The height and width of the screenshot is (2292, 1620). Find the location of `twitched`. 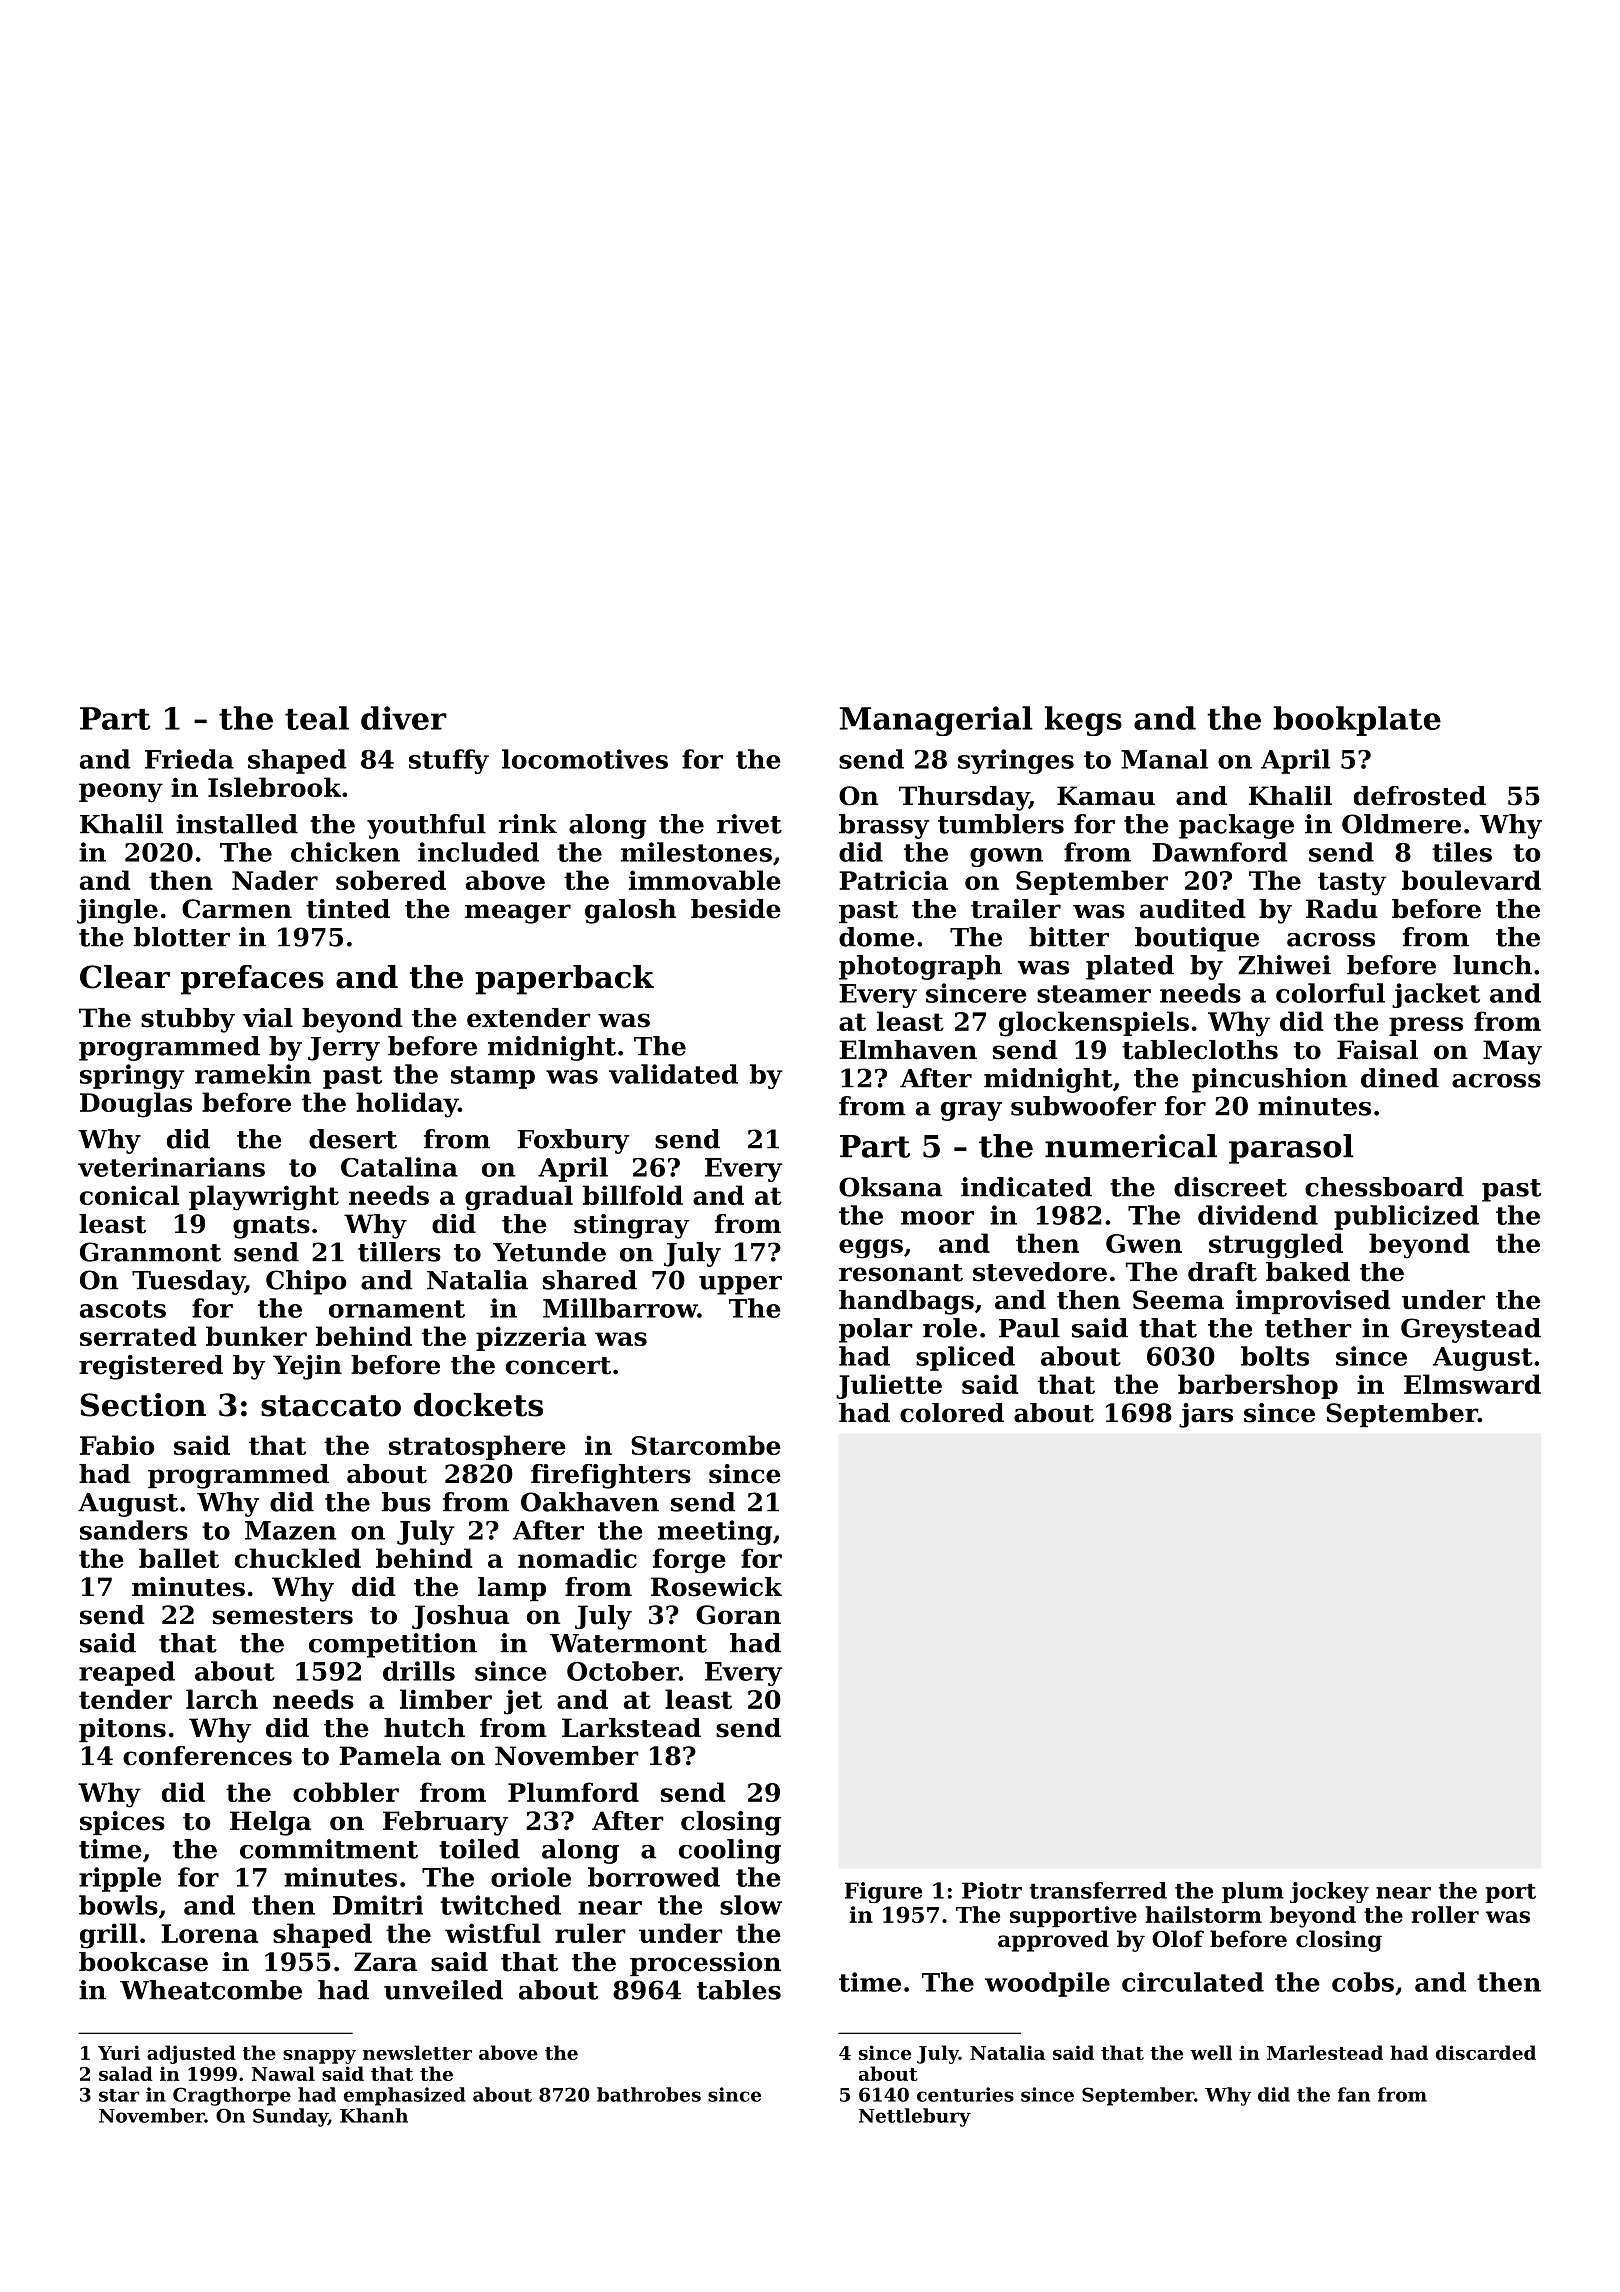

twitched is located at coordinates (500, 1905).
